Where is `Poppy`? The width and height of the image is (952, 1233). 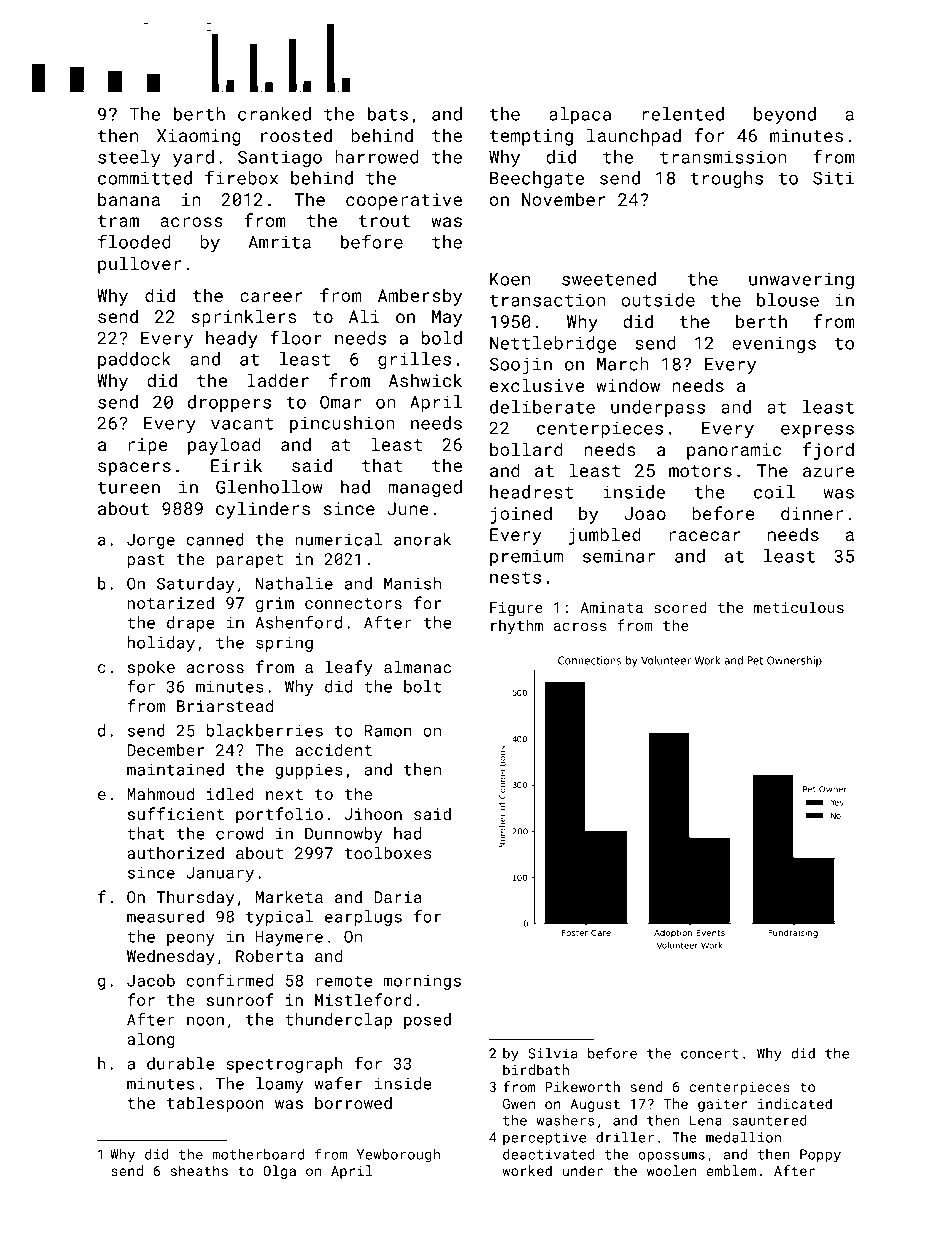
Poppy is located at coordinates (820, 1156).
